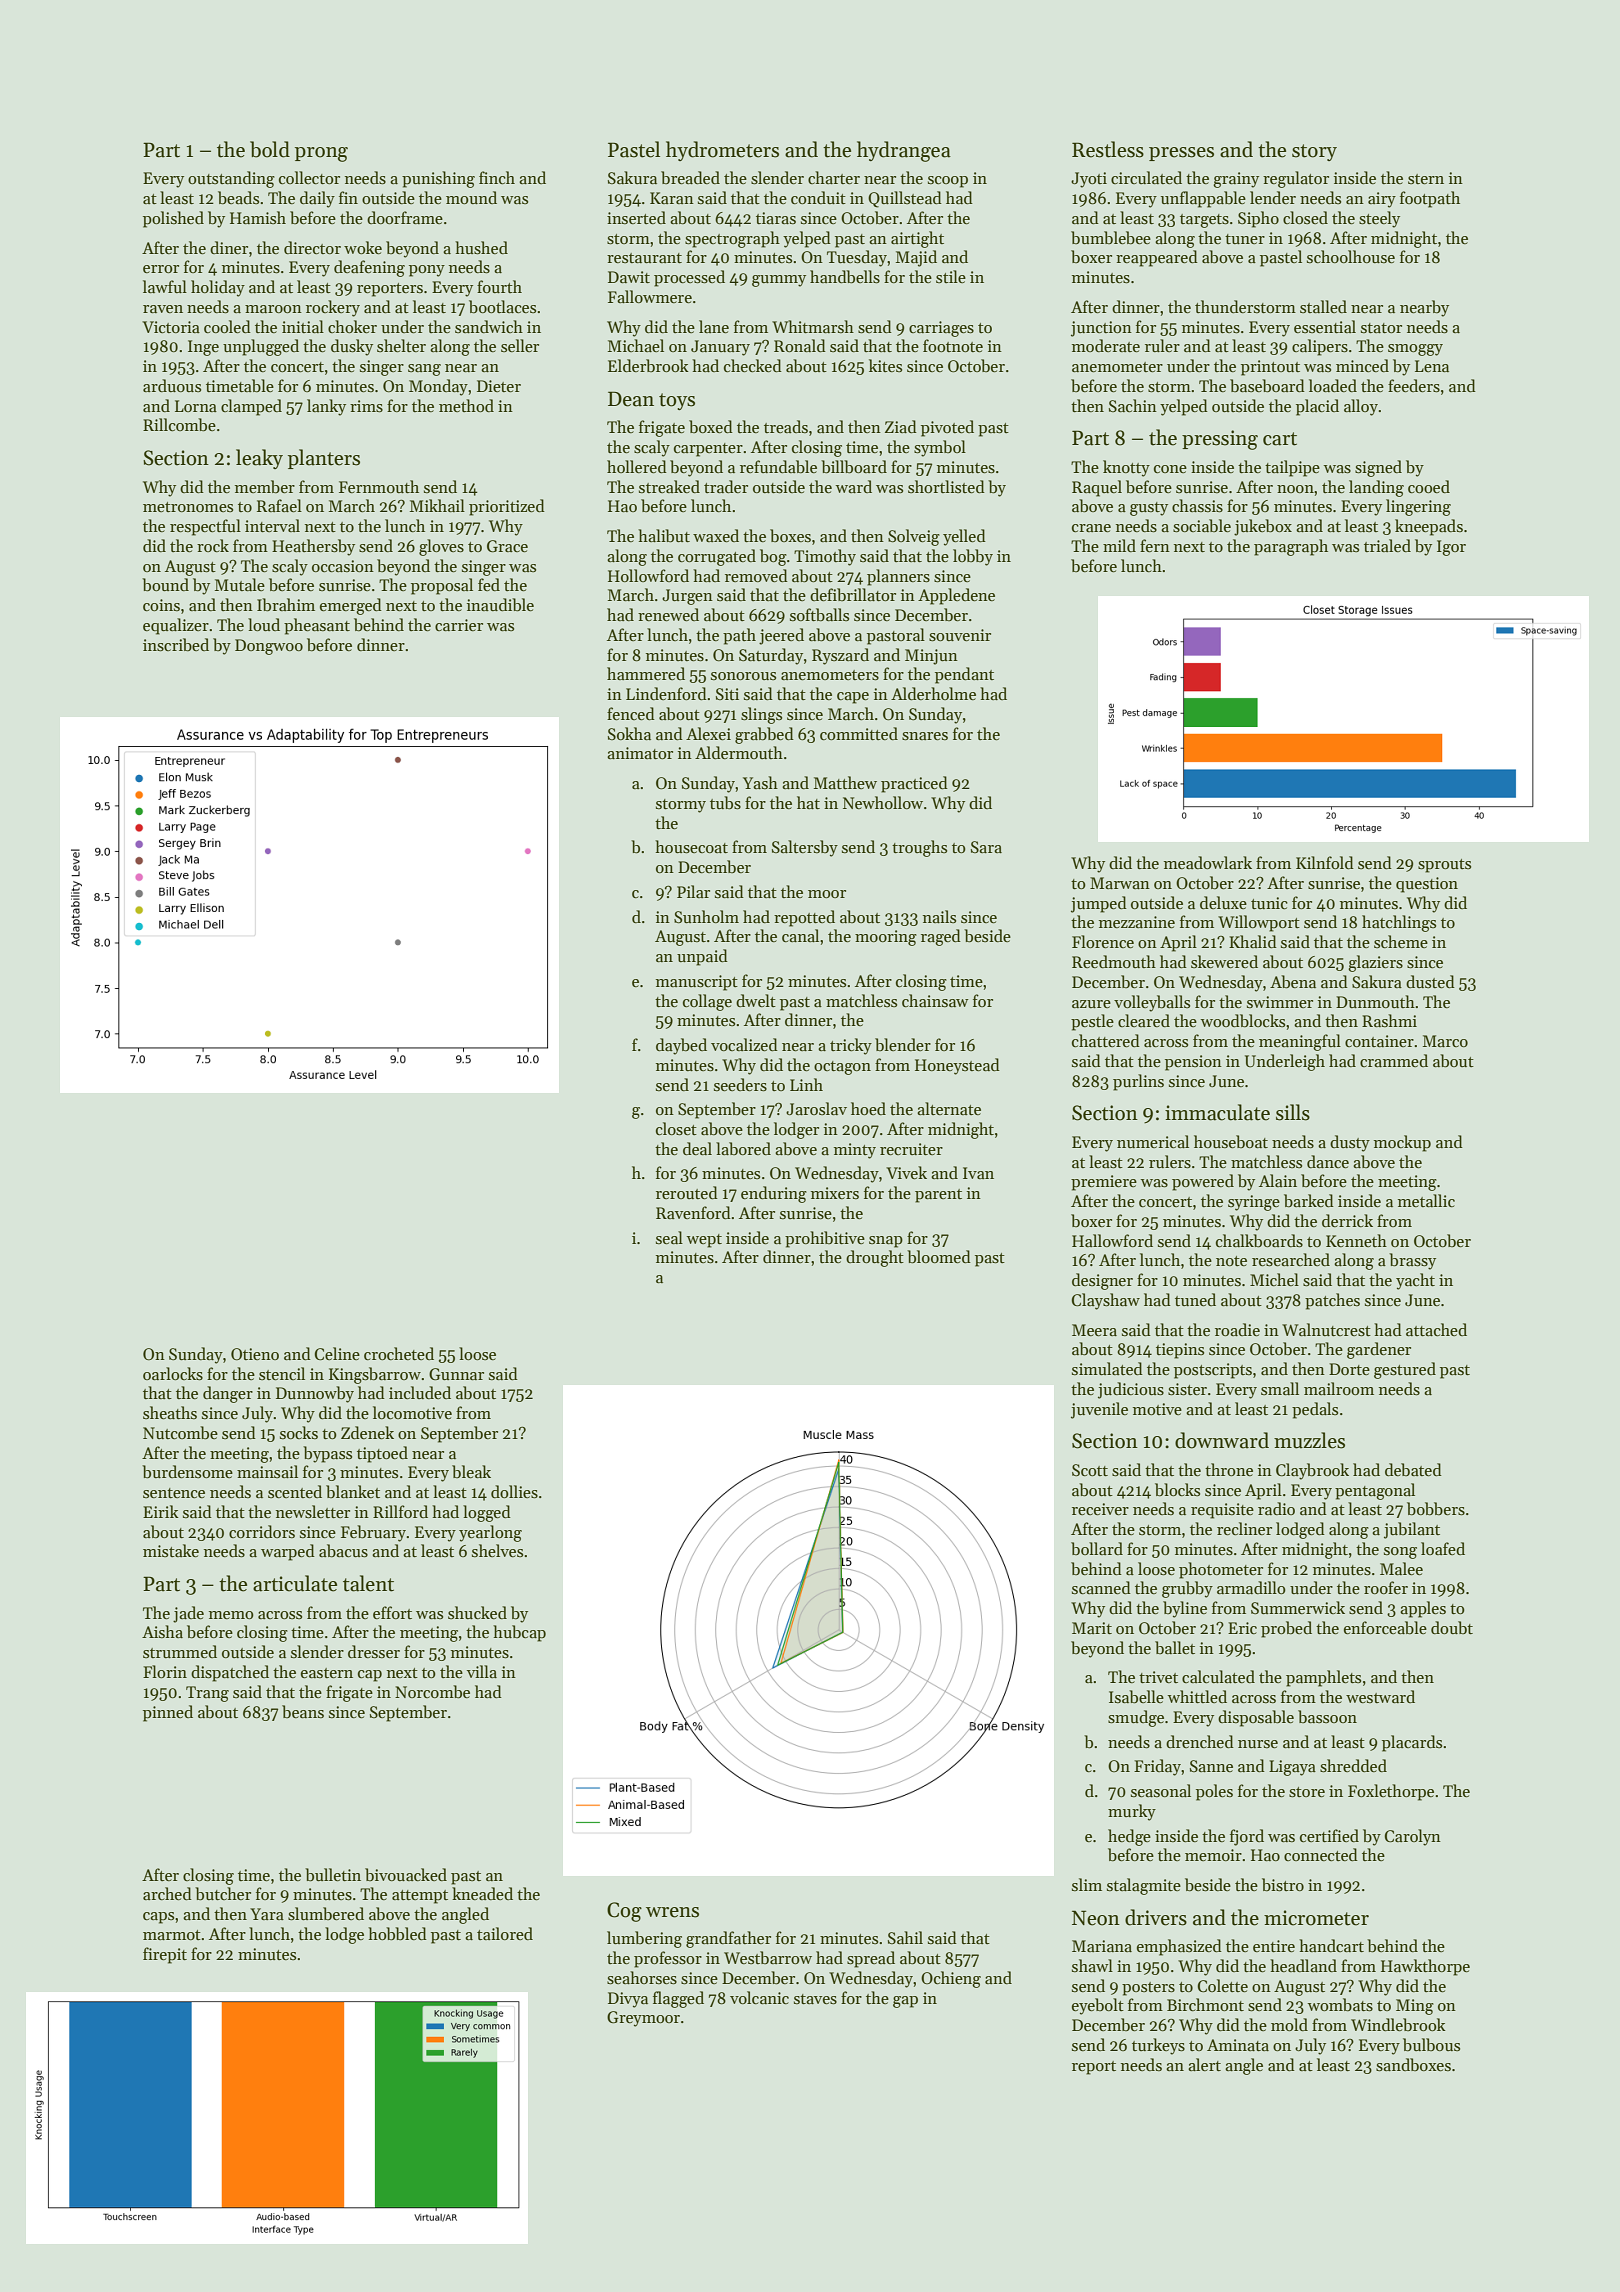 The width and height of the screenshot is (1620, 2292). I want to click on hydrometers, so click(722, 151).
